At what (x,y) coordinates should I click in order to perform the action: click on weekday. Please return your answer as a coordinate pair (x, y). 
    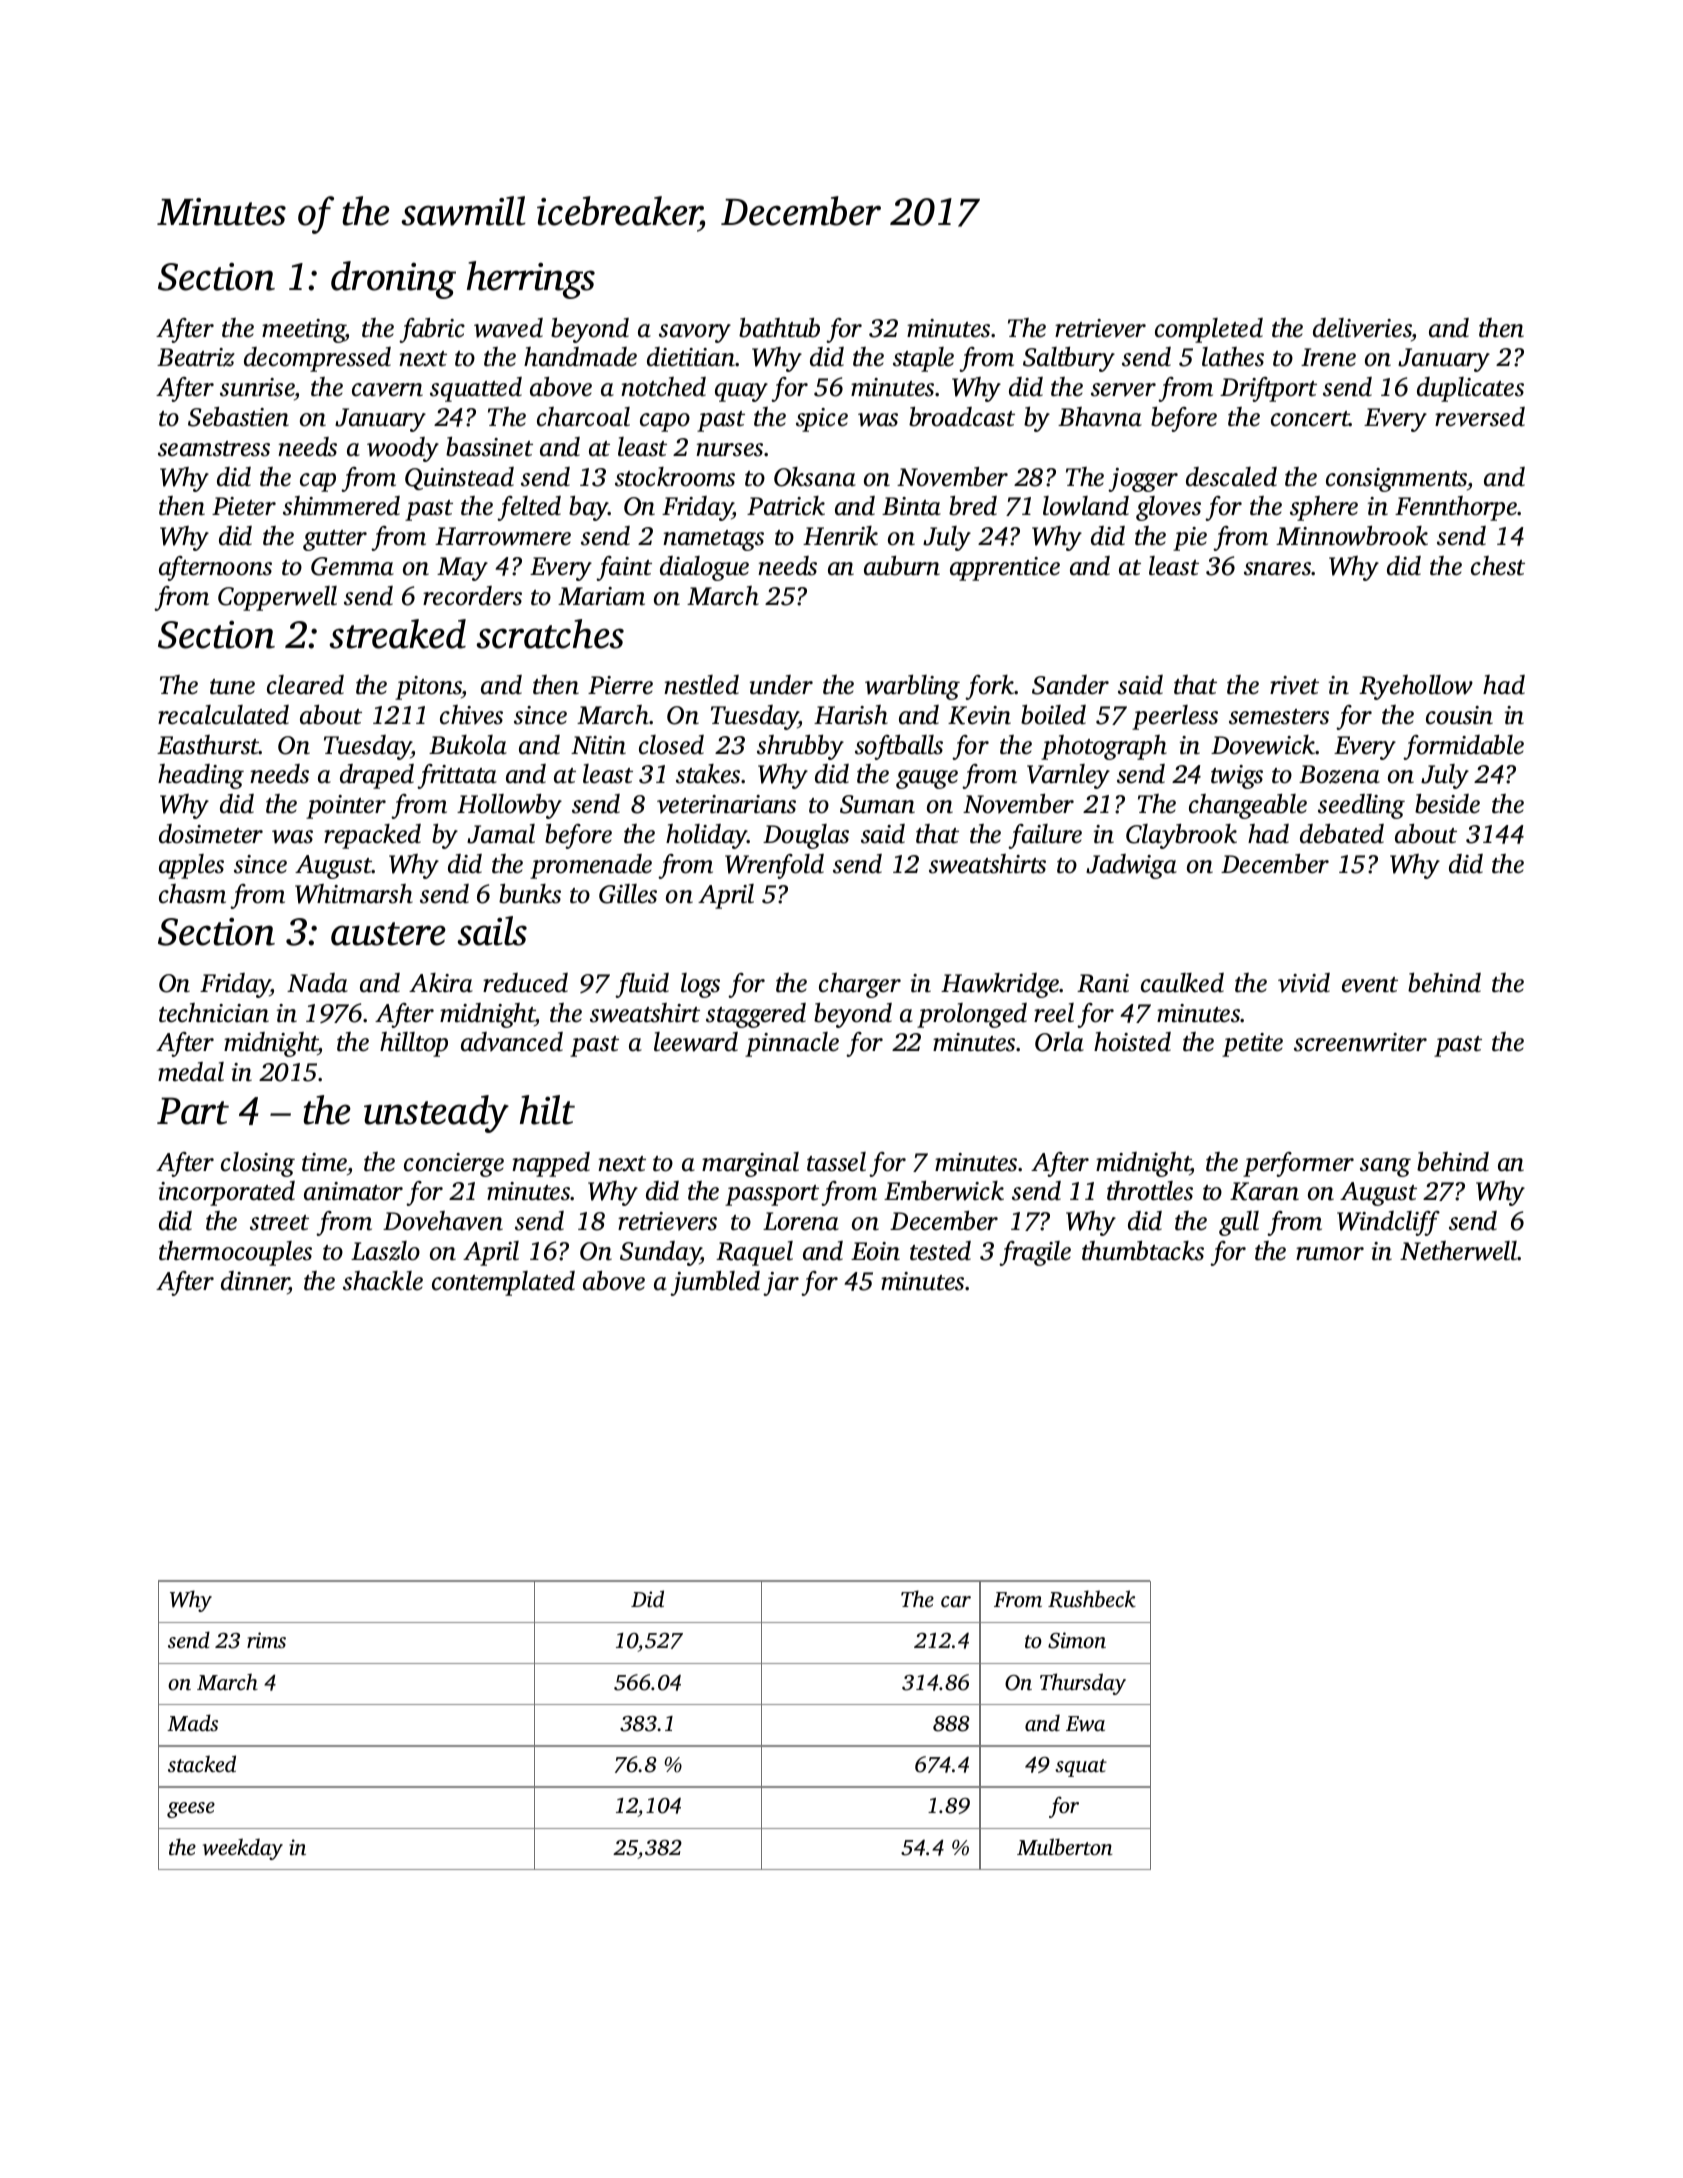
    Looking at the image, I should click on (243, 1849).
